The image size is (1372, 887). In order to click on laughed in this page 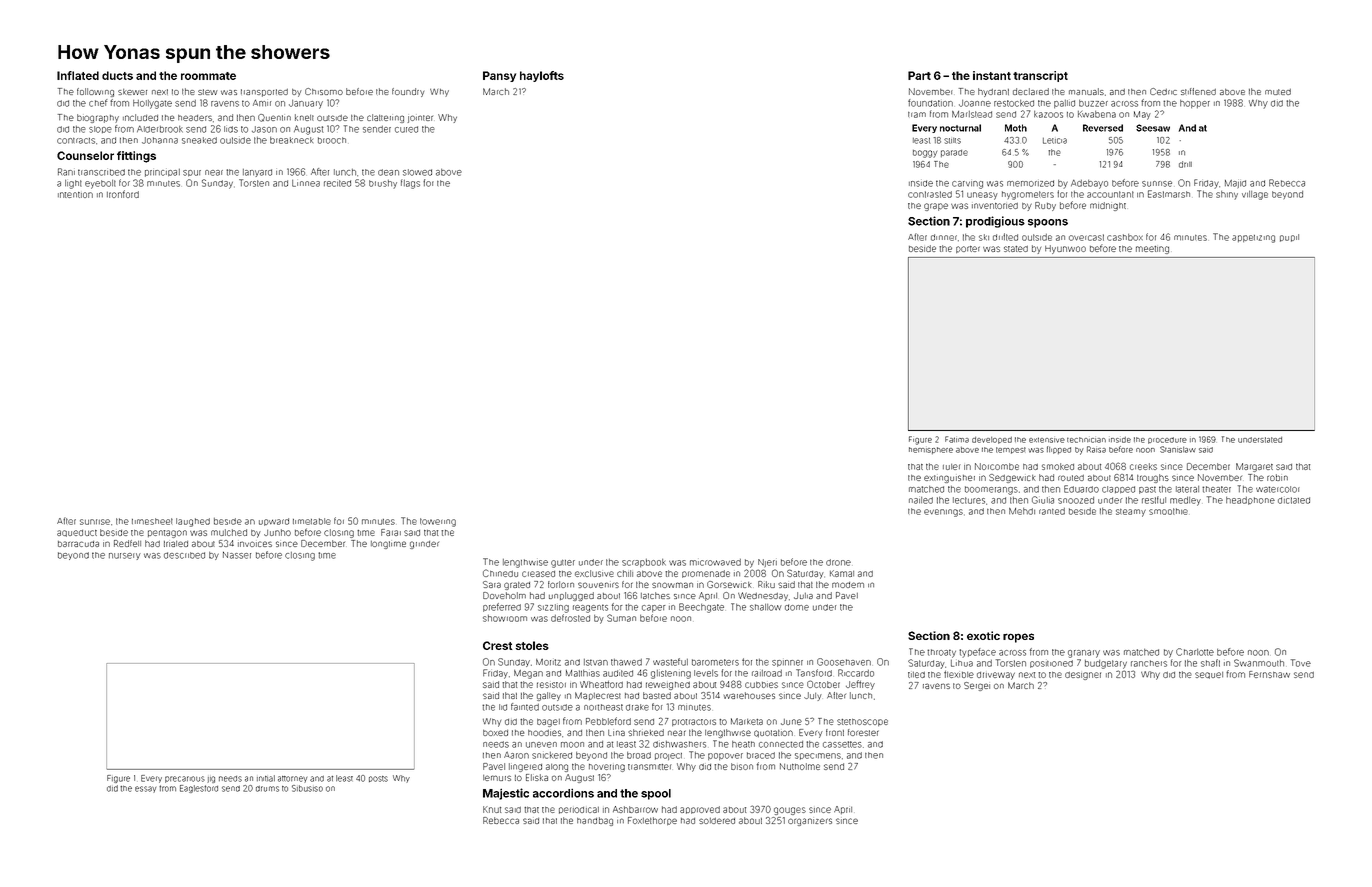, I will do `click(193, 522)`.
